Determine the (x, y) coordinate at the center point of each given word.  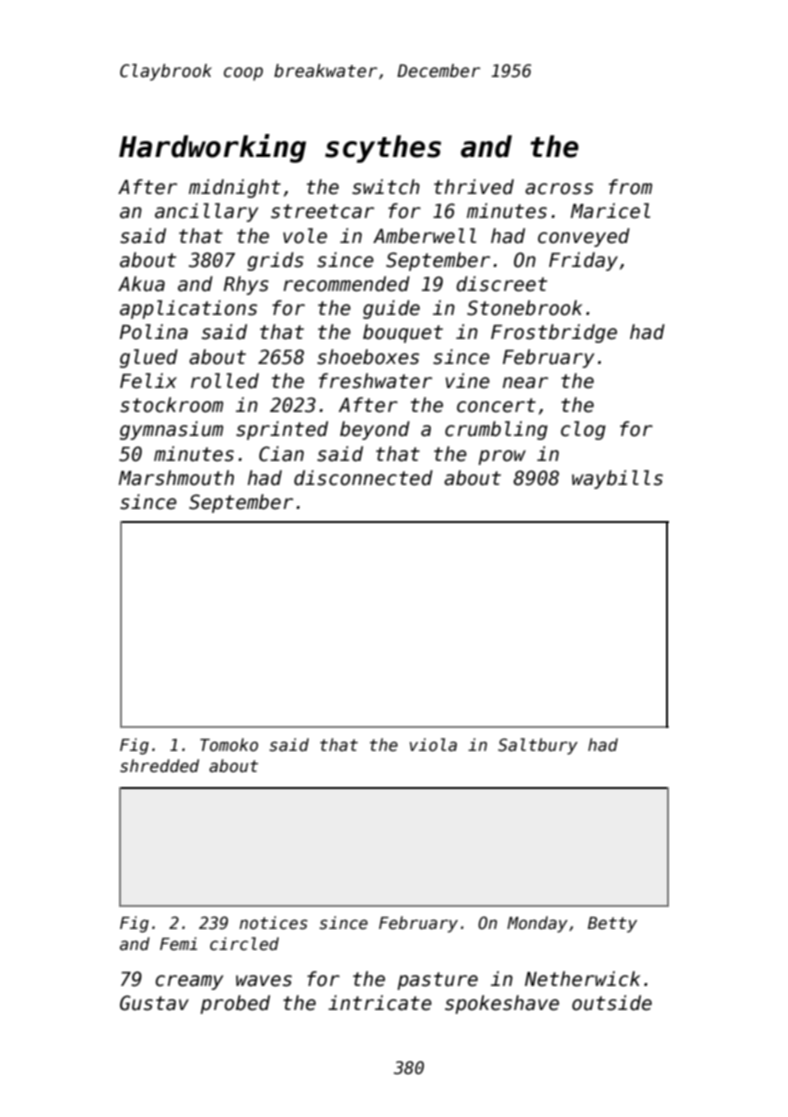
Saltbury (538, 746)
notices (273, 923)
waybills (617, 479)
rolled (225, 381)
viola (433, 745)
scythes (383, 149)
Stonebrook (524, 308)
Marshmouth (176, 478)
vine (468, 381)
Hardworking (212, 148)
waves (264, 981)
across (559, 189)
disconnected (363, 478)
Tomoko (229, 744)
